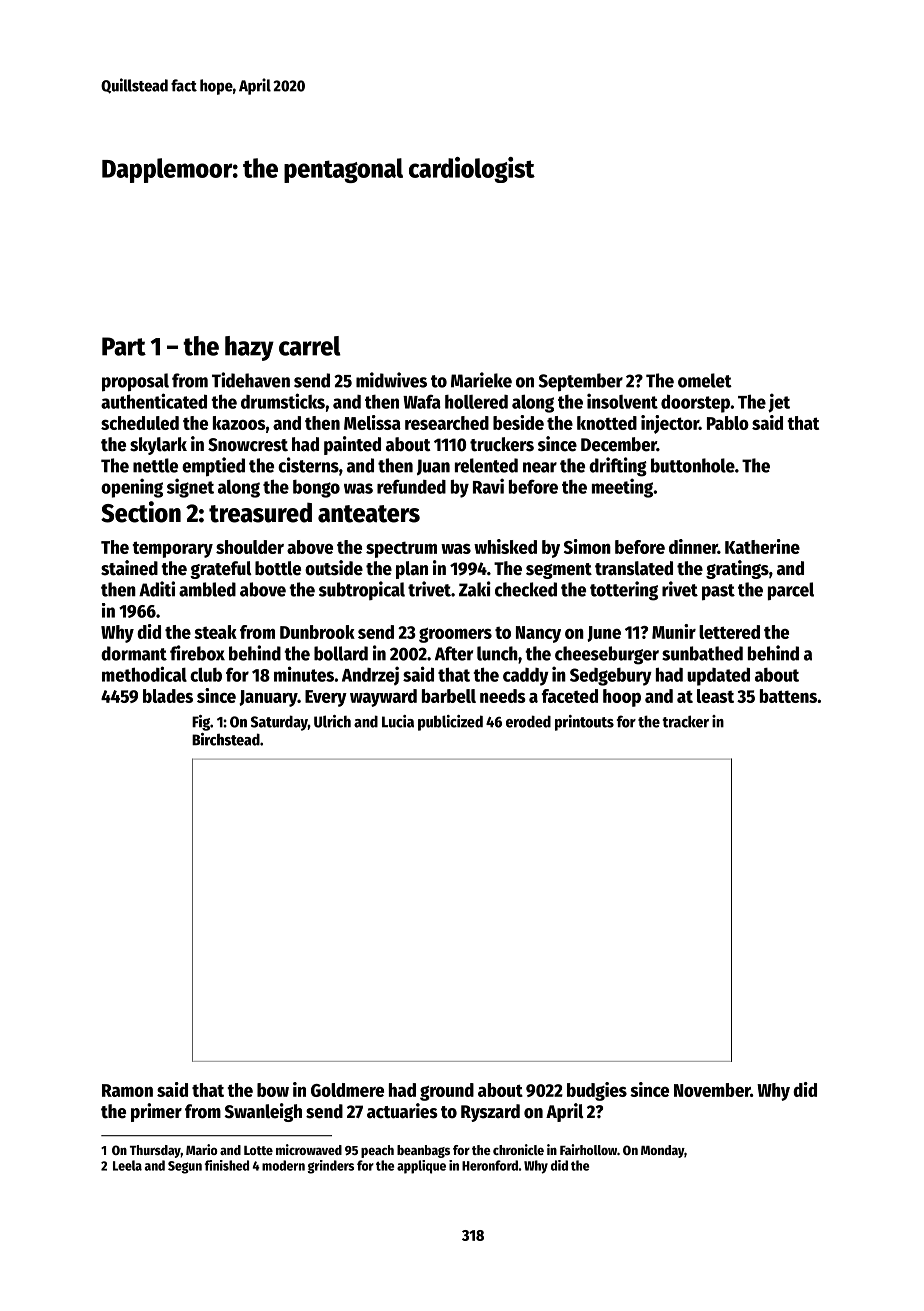 The width and height of the screenshot is (924, 1311). Describe the element at coordinates (135, 382) in the screenshot. I see `proposal` at that location.
